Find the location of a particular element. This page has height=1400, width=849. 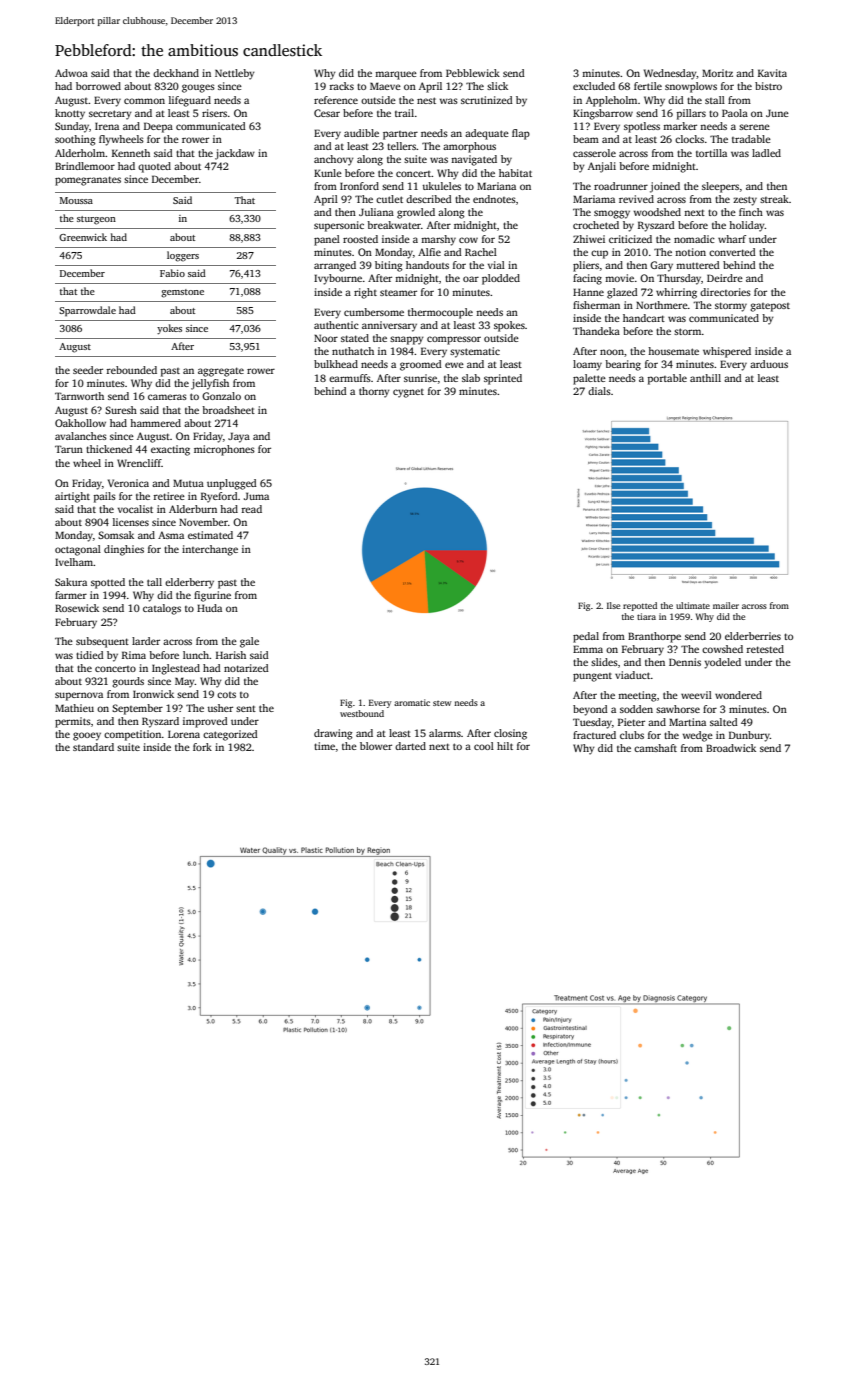

Pebblewick is located at coordinates (473, 73).
